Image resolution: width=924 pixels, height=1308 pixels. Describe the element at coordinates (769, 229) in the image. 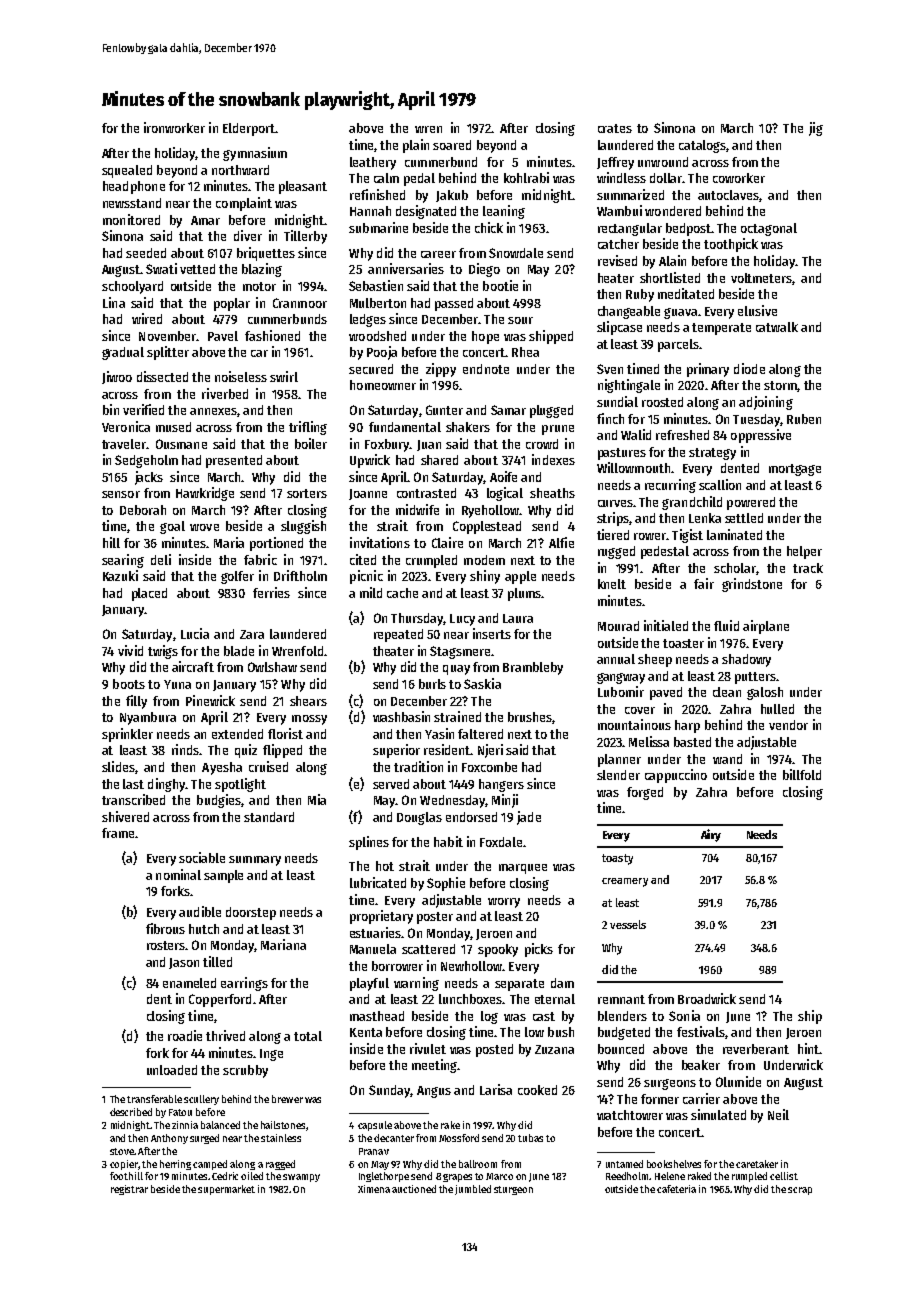

I see `octagonal` at that location.
